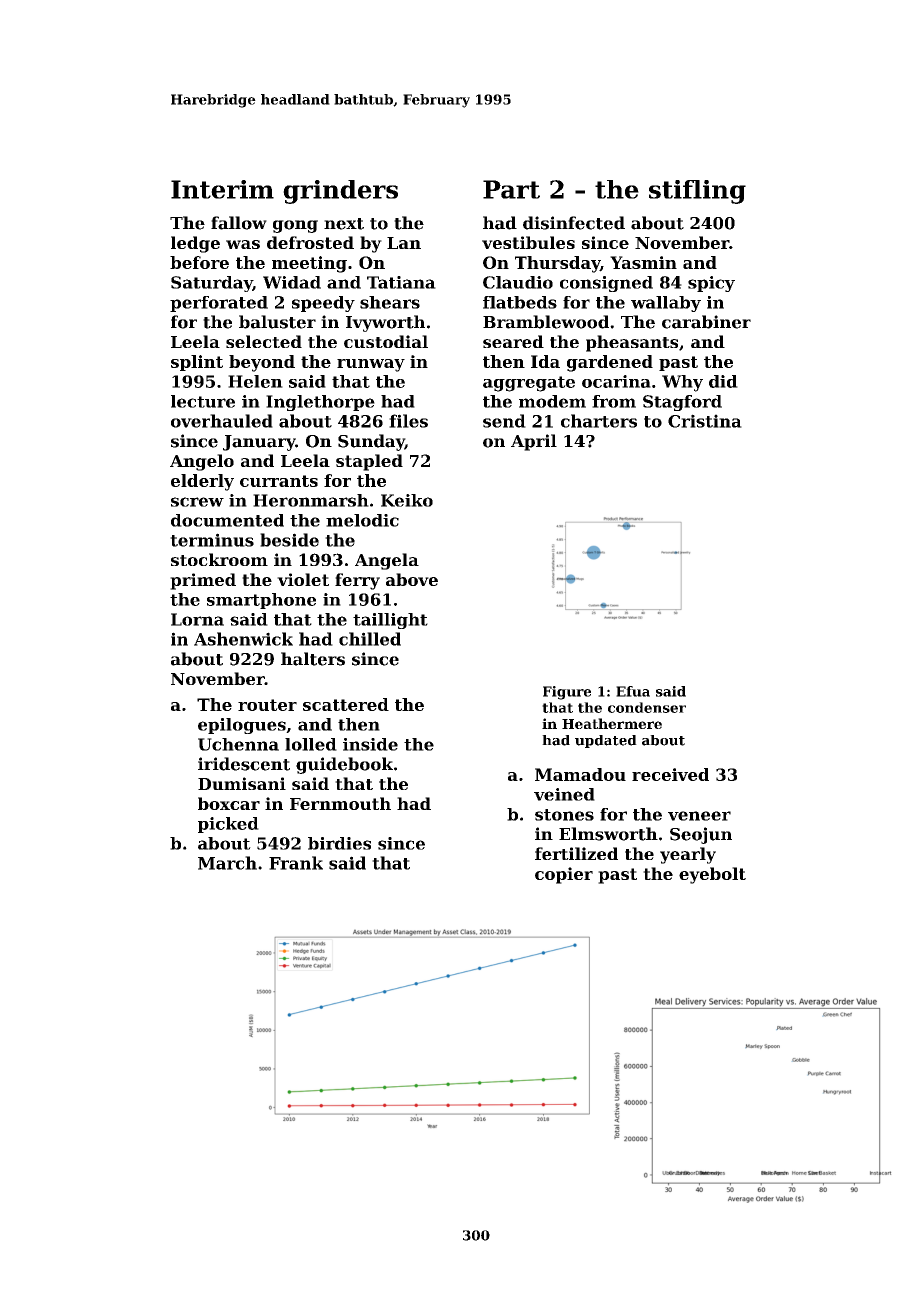 The width and height of the image is (924, 1311). Describe the element at coordinates (682, 383) in the image. I see `Why` at that location.
